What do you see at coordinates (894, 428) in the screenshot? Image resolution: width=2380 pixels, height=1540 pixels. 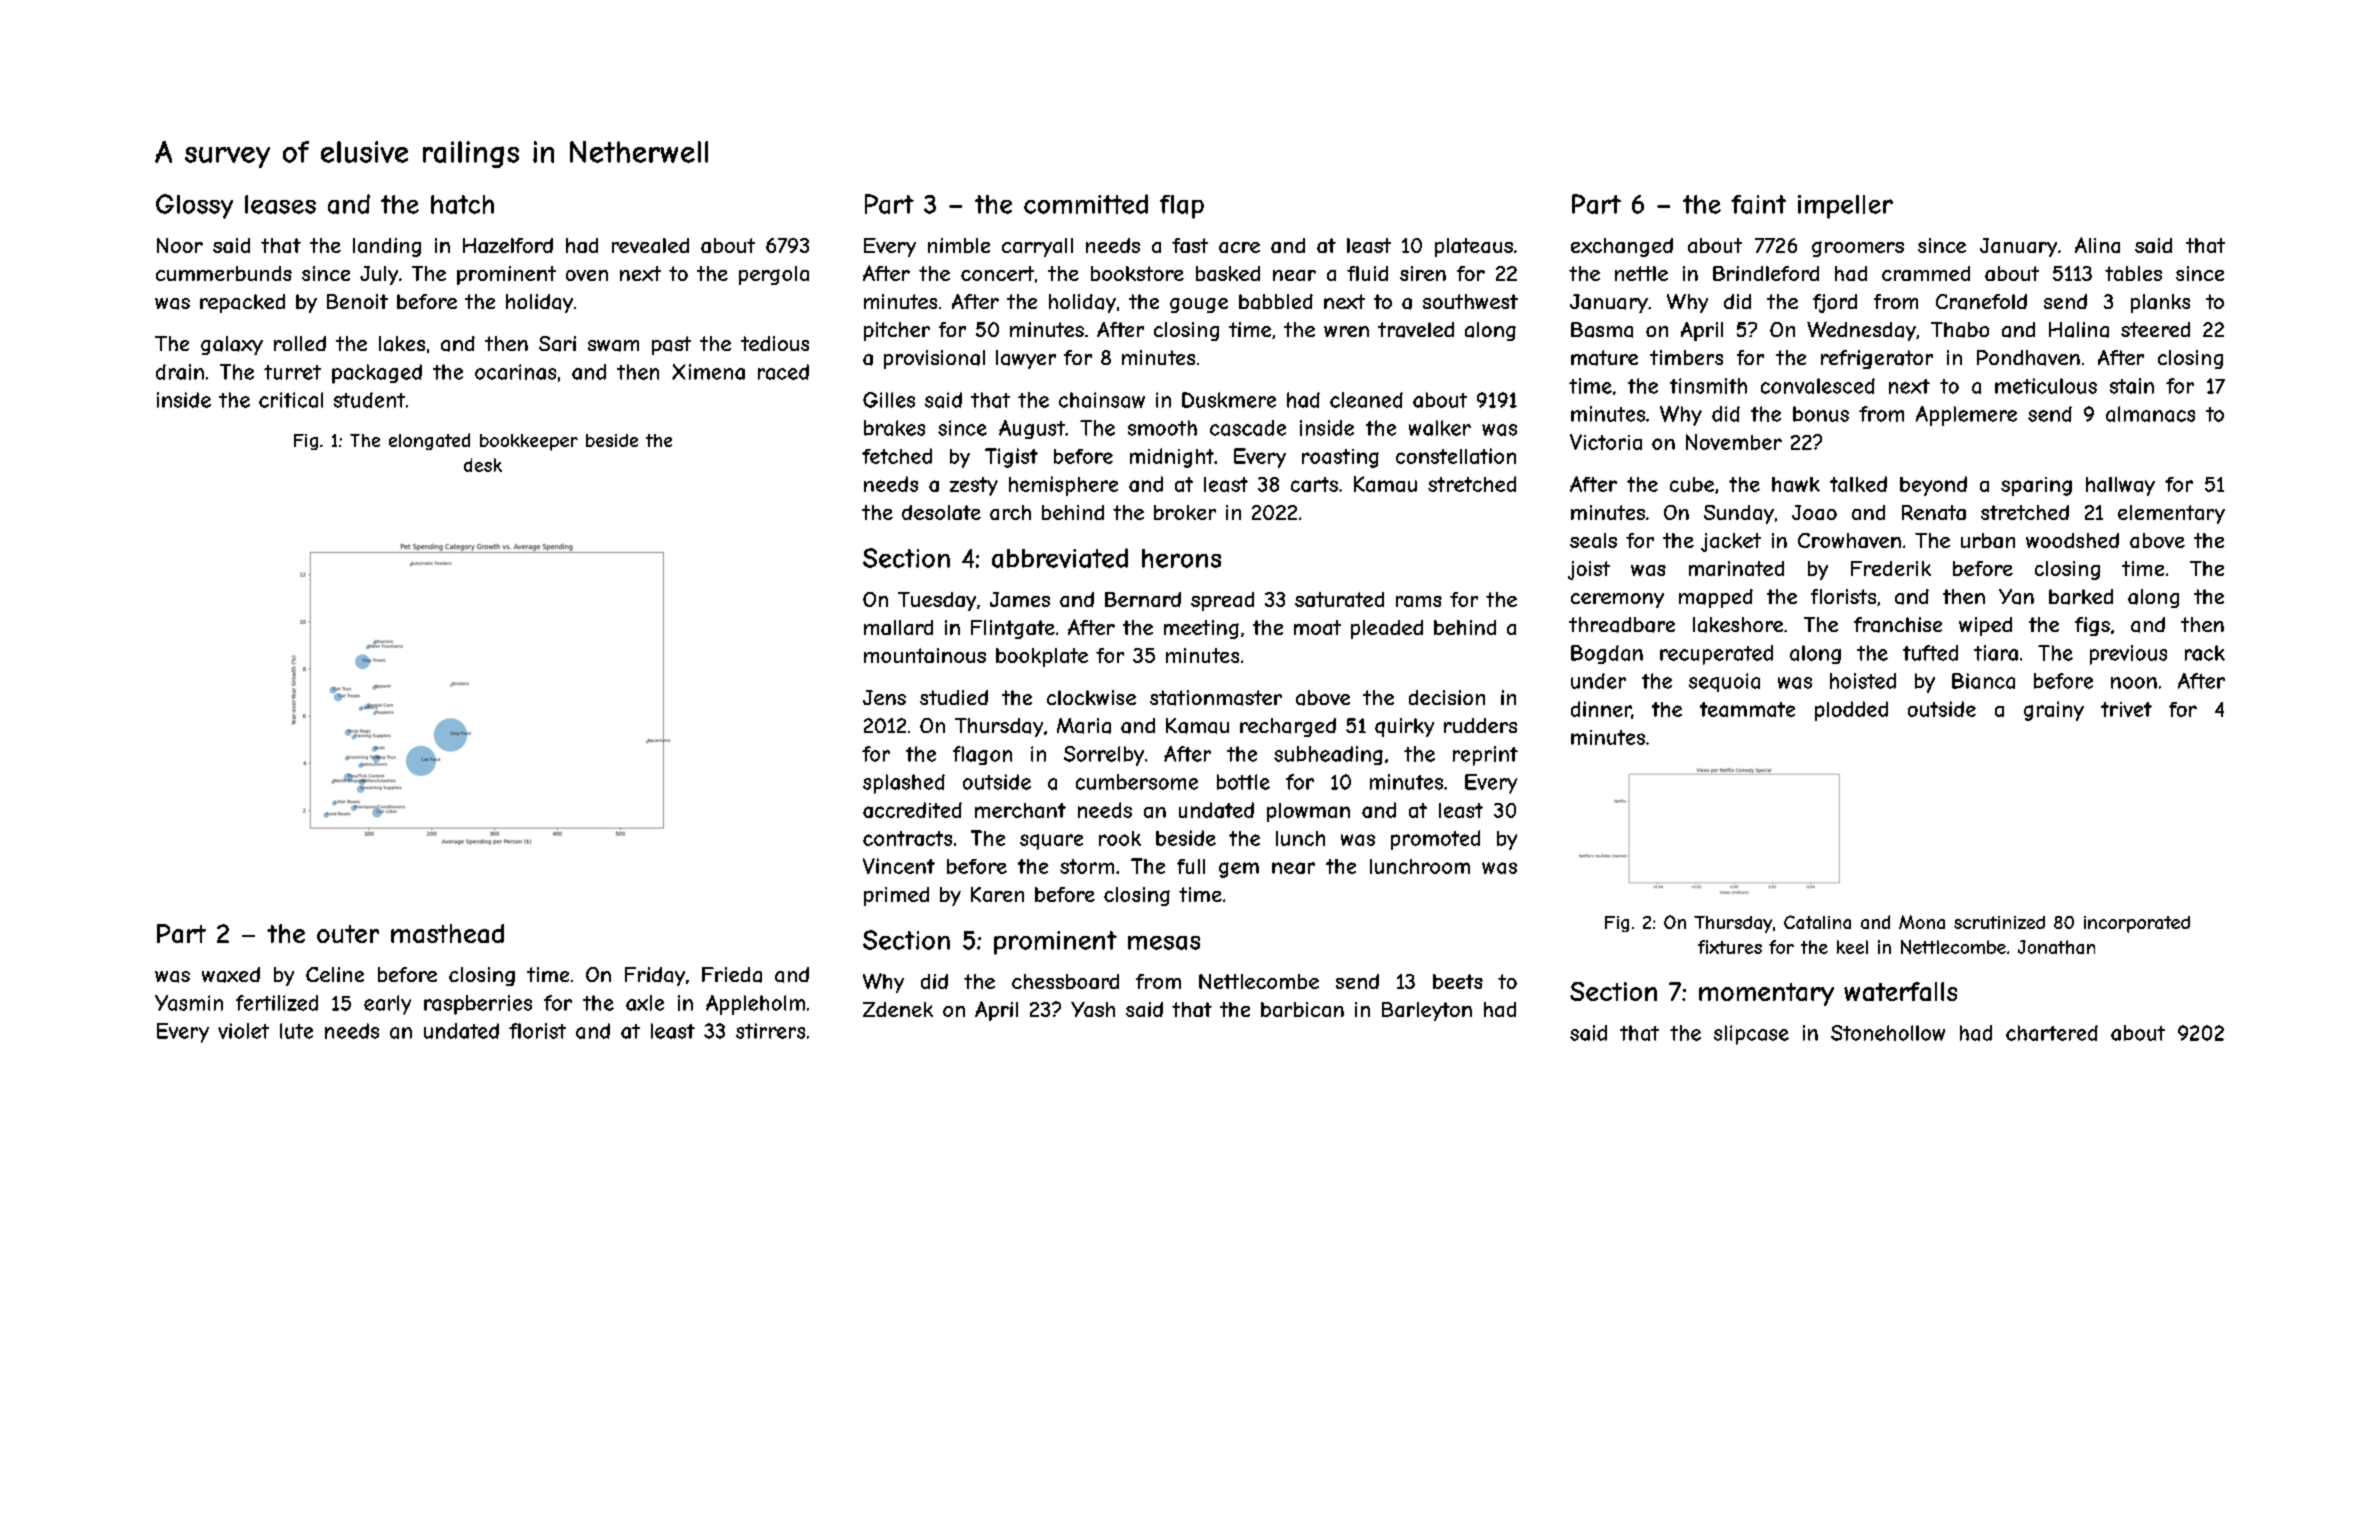 I see `brakes` at bounding box center [894, 428].
